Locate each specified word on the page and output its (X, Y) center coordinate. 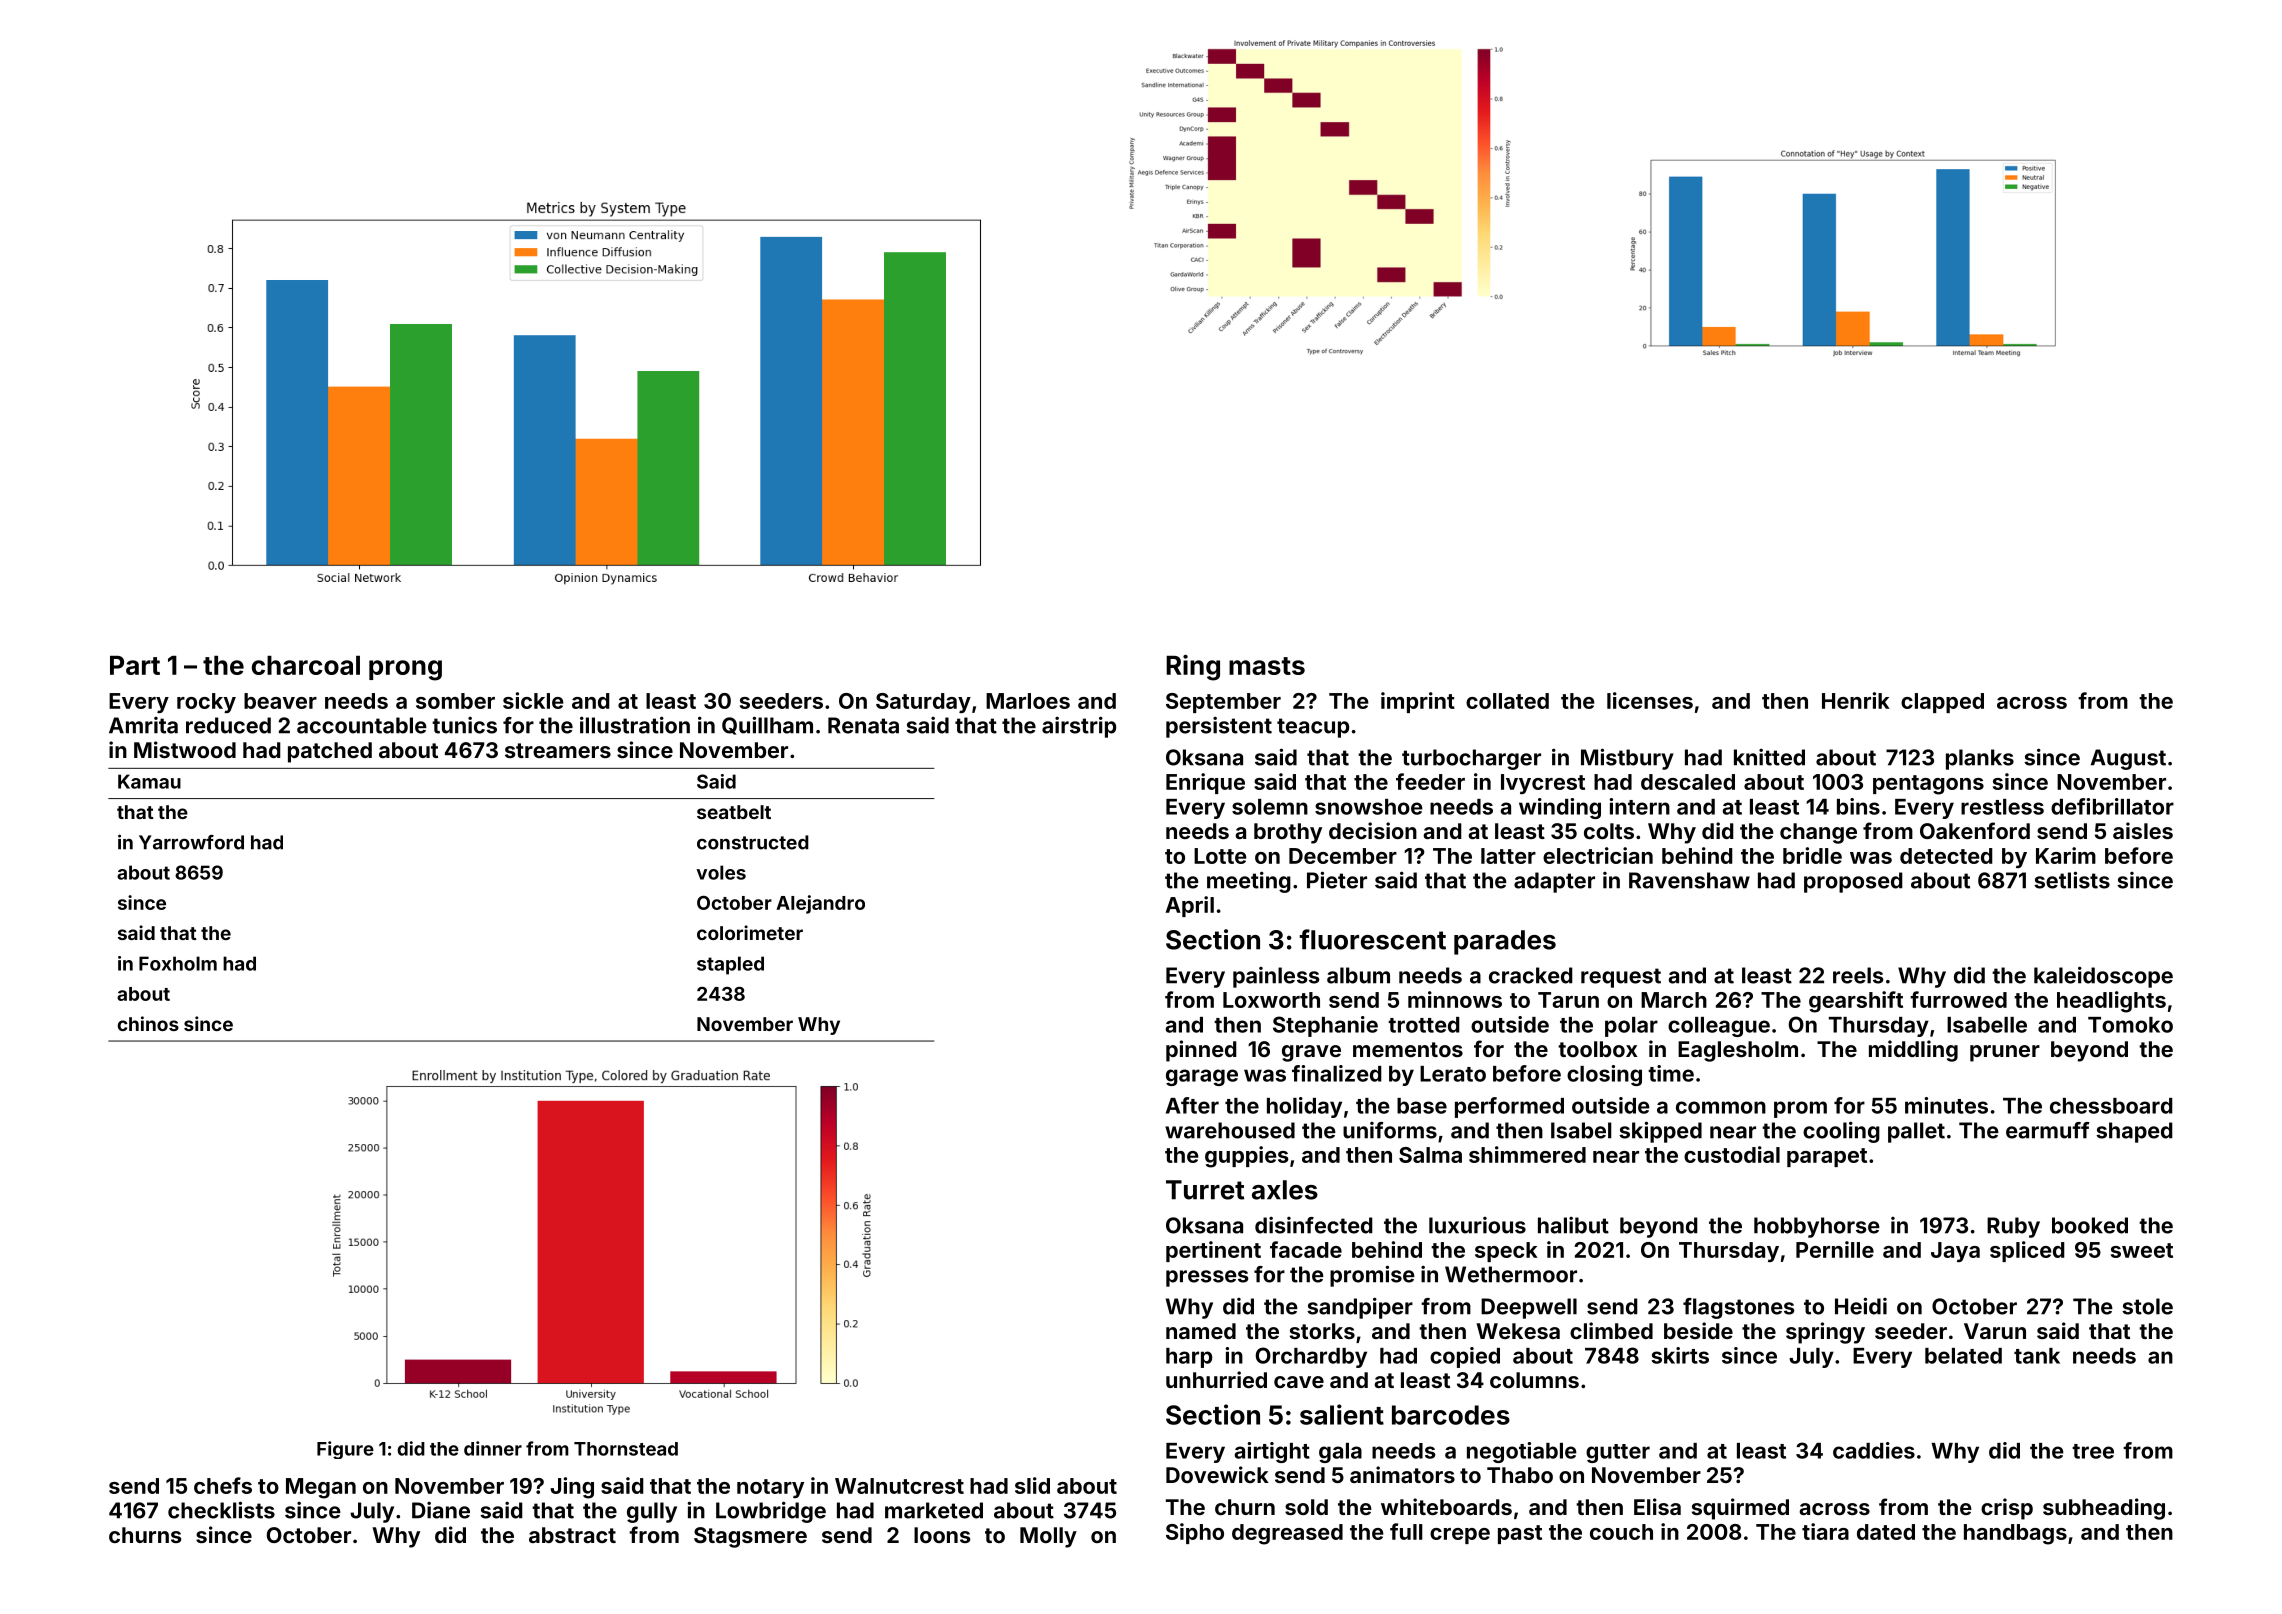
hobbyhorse (1817, 1227)
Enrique (1205, 783)
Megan (321, 1488)
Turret (1205, 1190)
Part (135, 665)
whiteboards (1446, 1506)
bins (1858, 806)
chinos (148, 1023)
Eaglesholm (1738, 1051)
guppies (1246, 1157)
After (1192, 1105)
